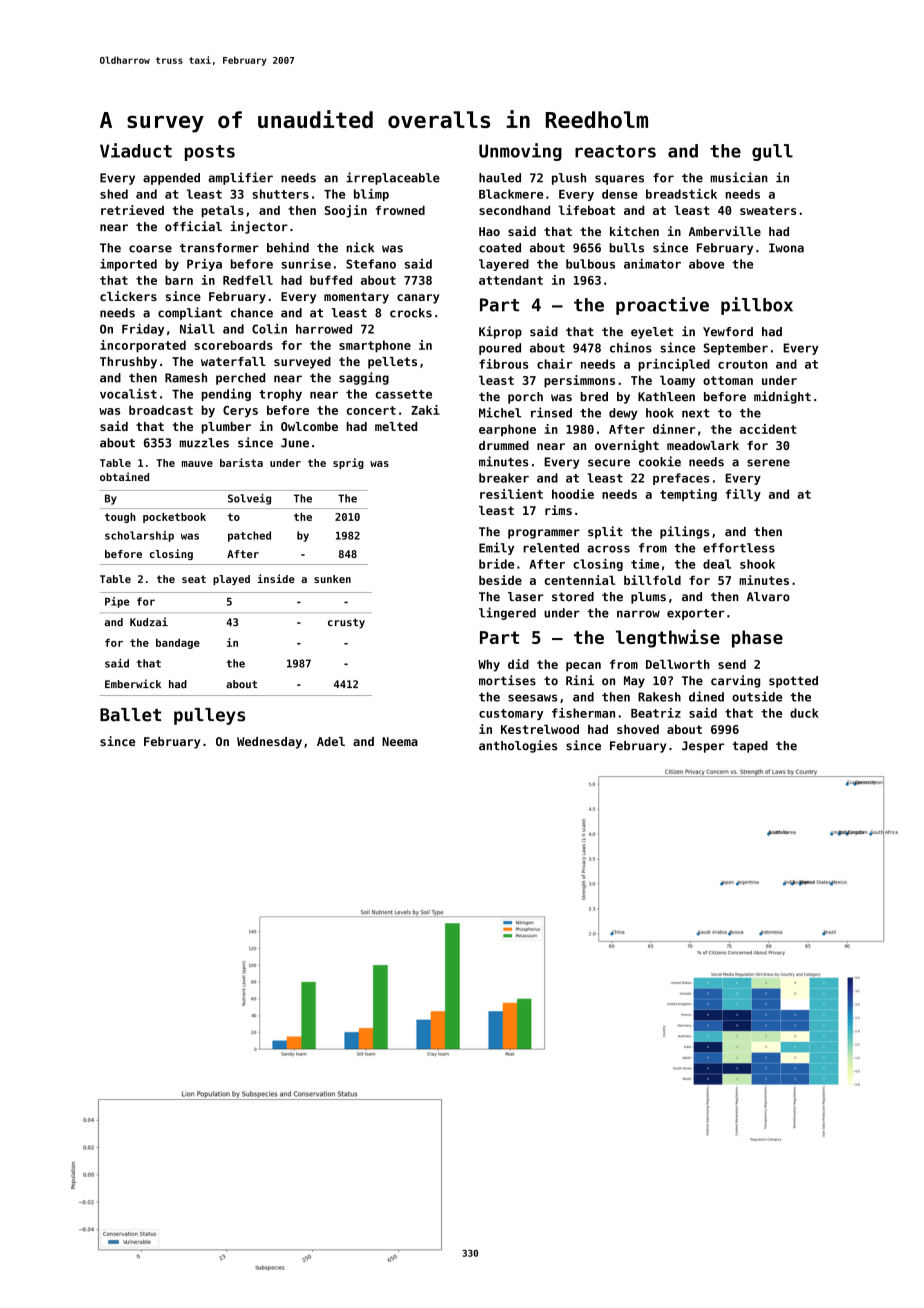 Image resolution: width=924 pixels, height=1308 pixels. I want to click on Colin, so click(269, 328).
